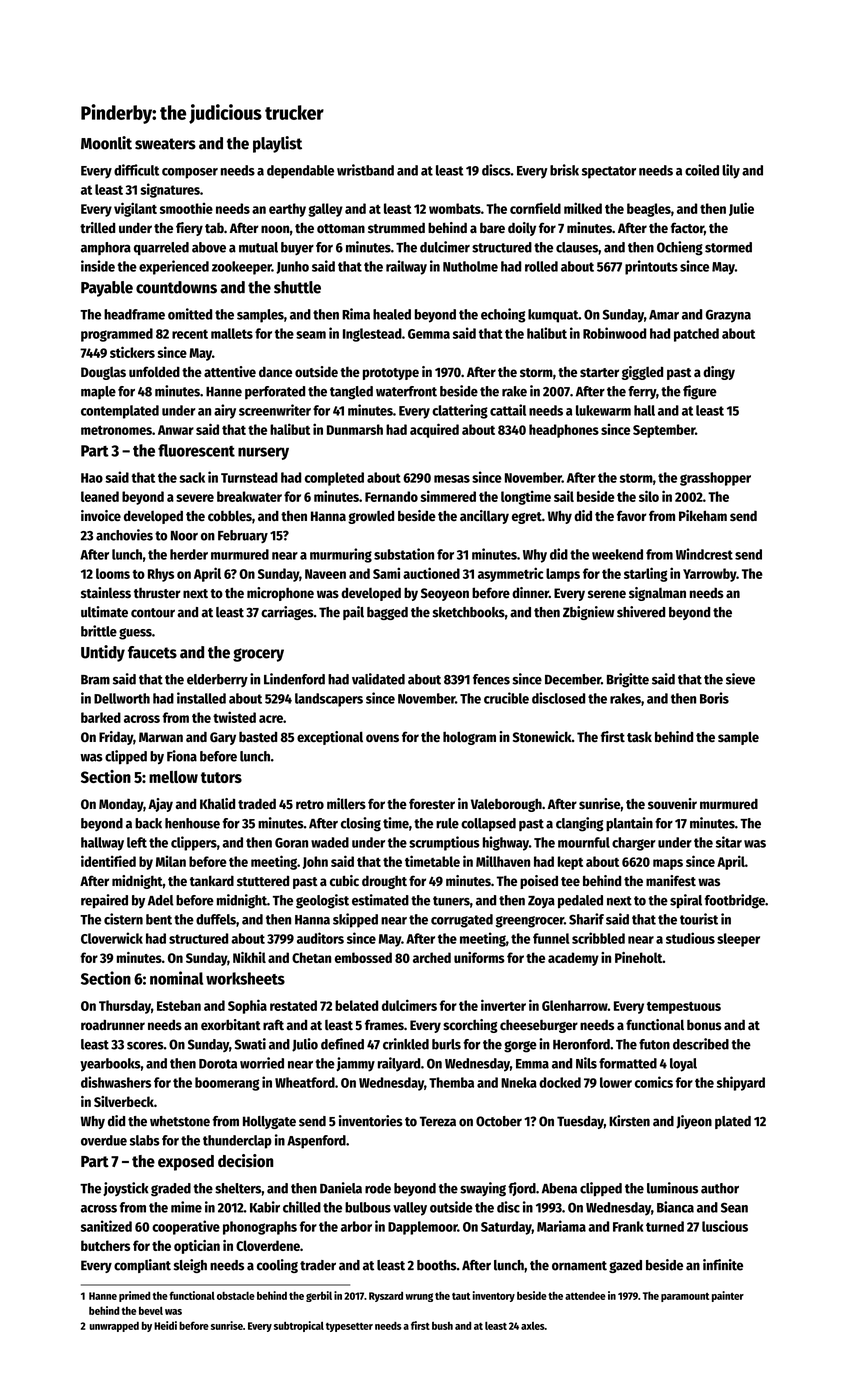 Image resolution: width=849 pixels, height=1400 pixels. What do you see at coordinates (165, 144) in the screenshot?
I see `sweaters` at bounding box center [165, 144].
